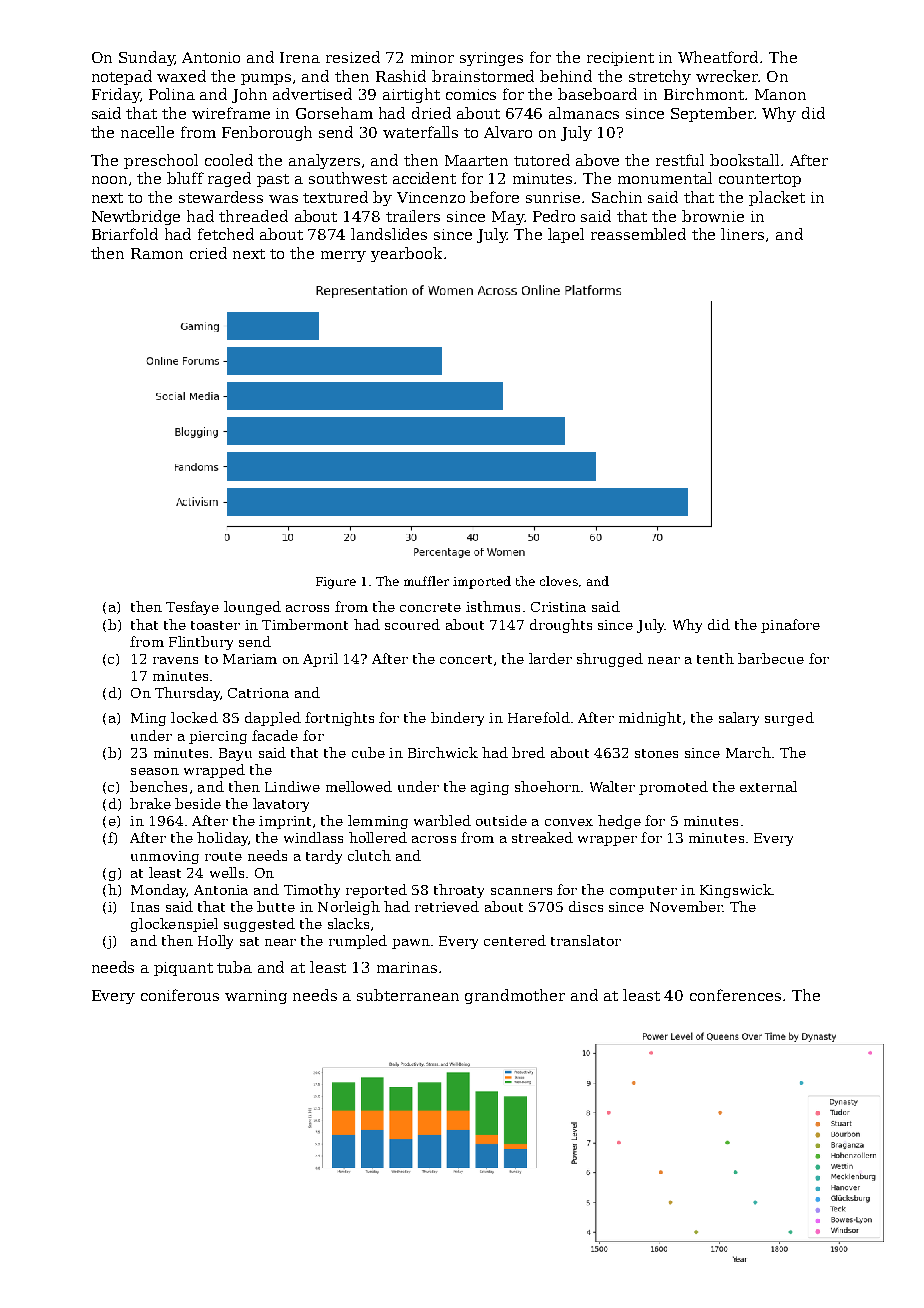 The height and width of the screenshot is (1308, 924). What do you see at coordinates (559, 581) in the screenshot?
I see `cloves` at bounding box center [559, 581].
